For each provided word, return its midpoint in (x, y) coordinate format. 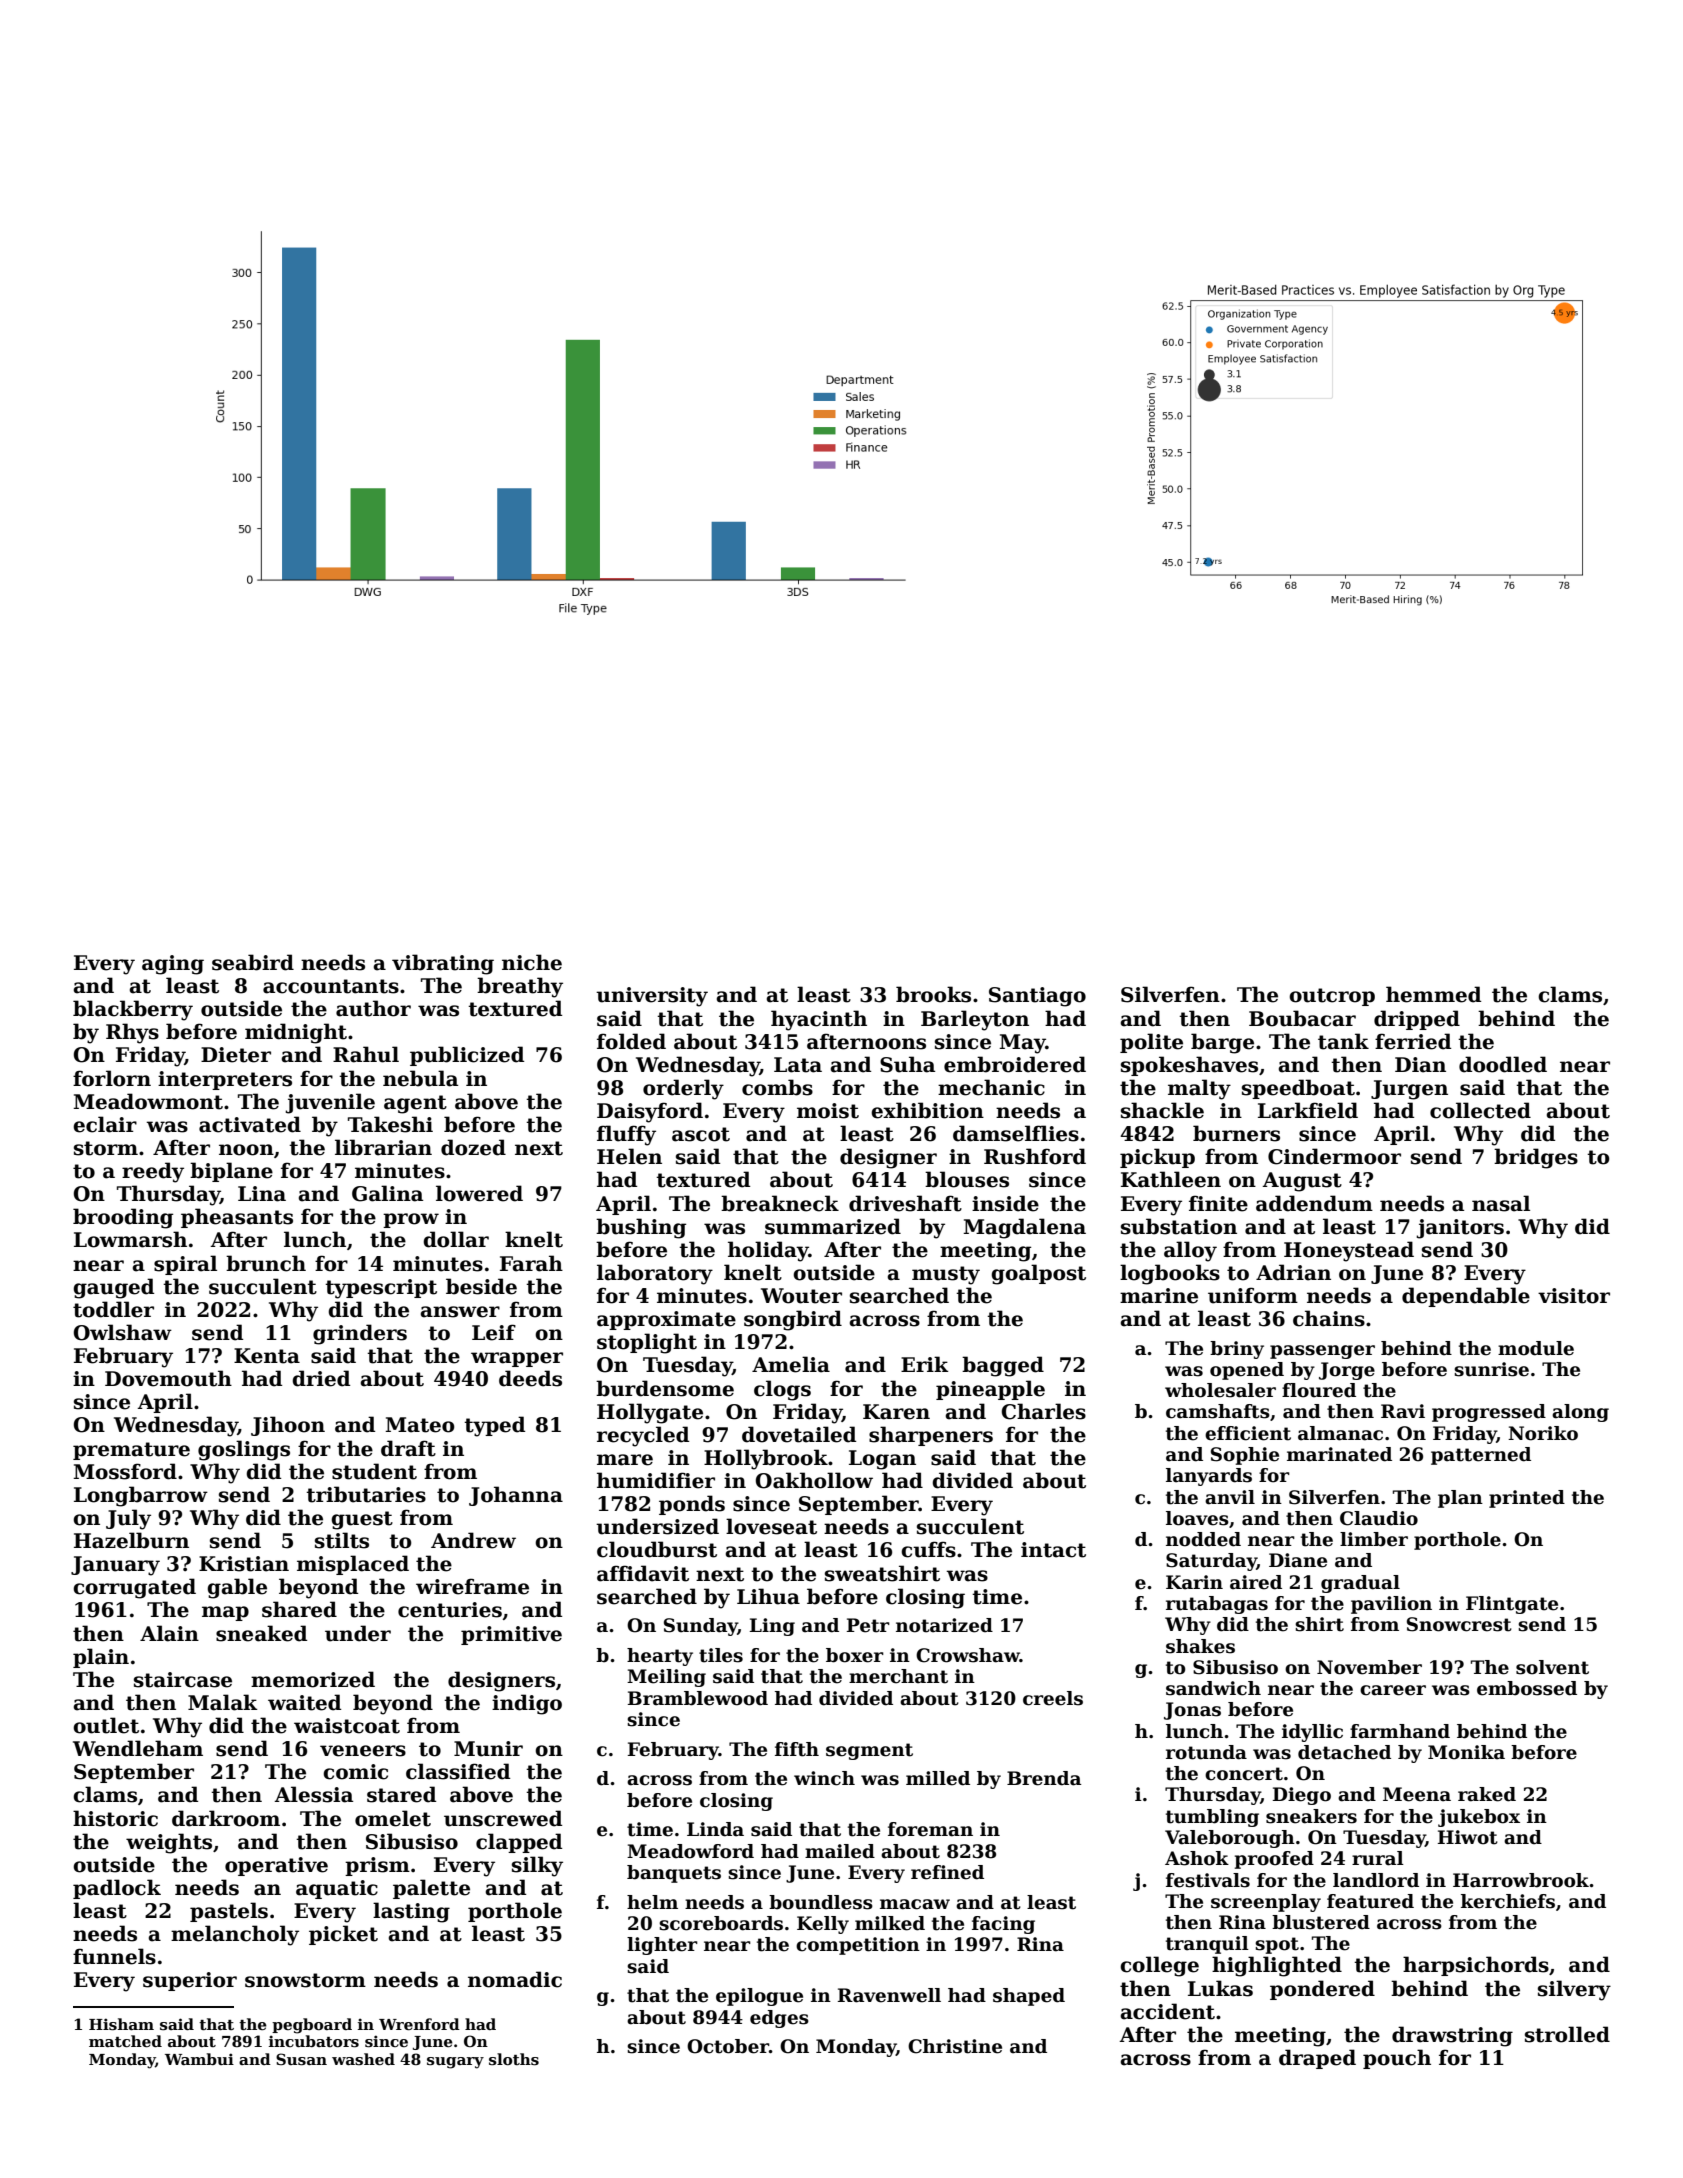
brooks (933, 994)
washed (363, 2059)
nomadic (515, 1979)
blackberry (133, 1010)
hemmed (1433, 994)
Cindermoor (1334, 1156)
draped (1317, 2059)
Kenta (267, 1356)
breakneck (780, 1203)
